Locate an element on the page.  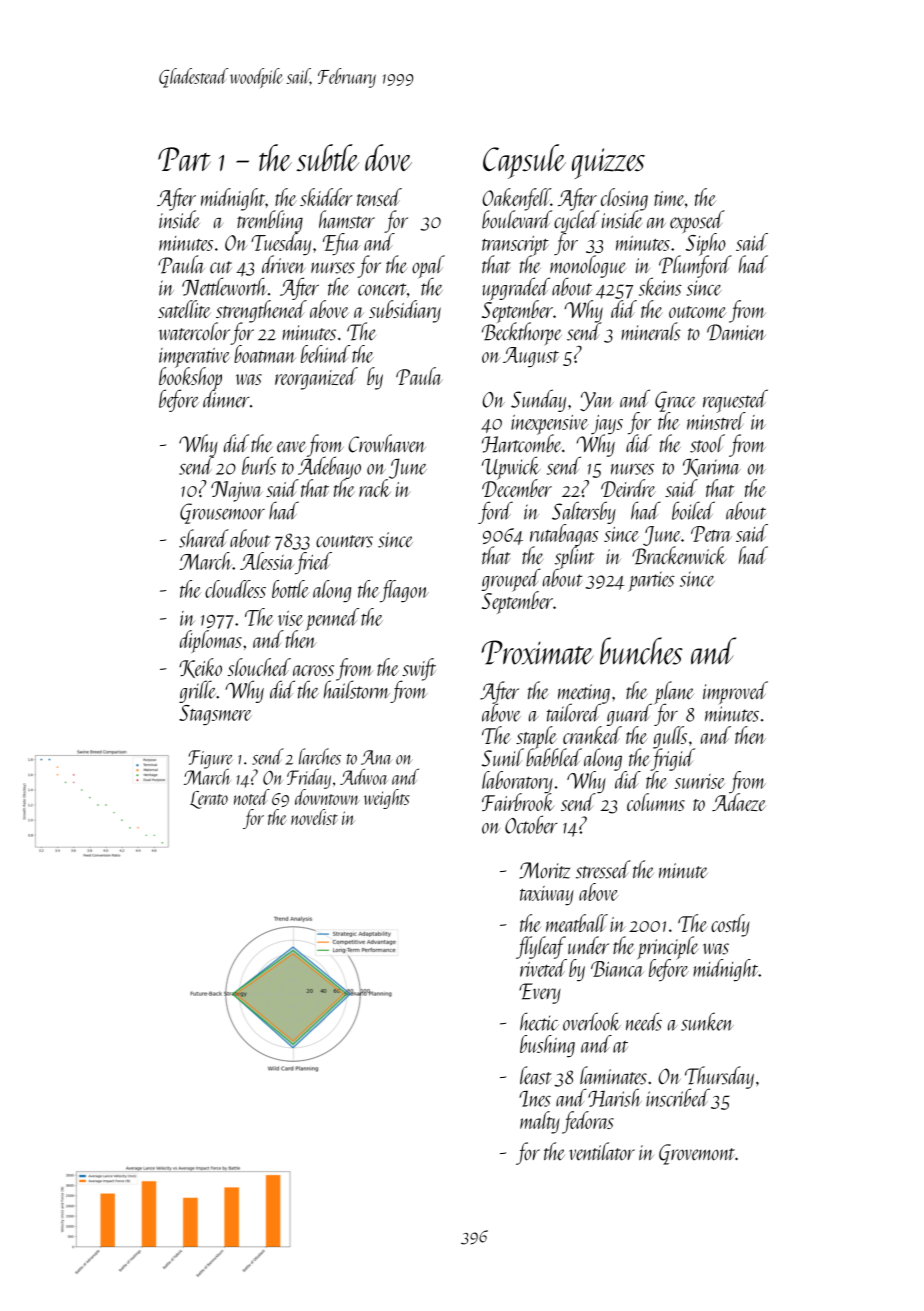
bunches is located at coordinates (641, 651).
